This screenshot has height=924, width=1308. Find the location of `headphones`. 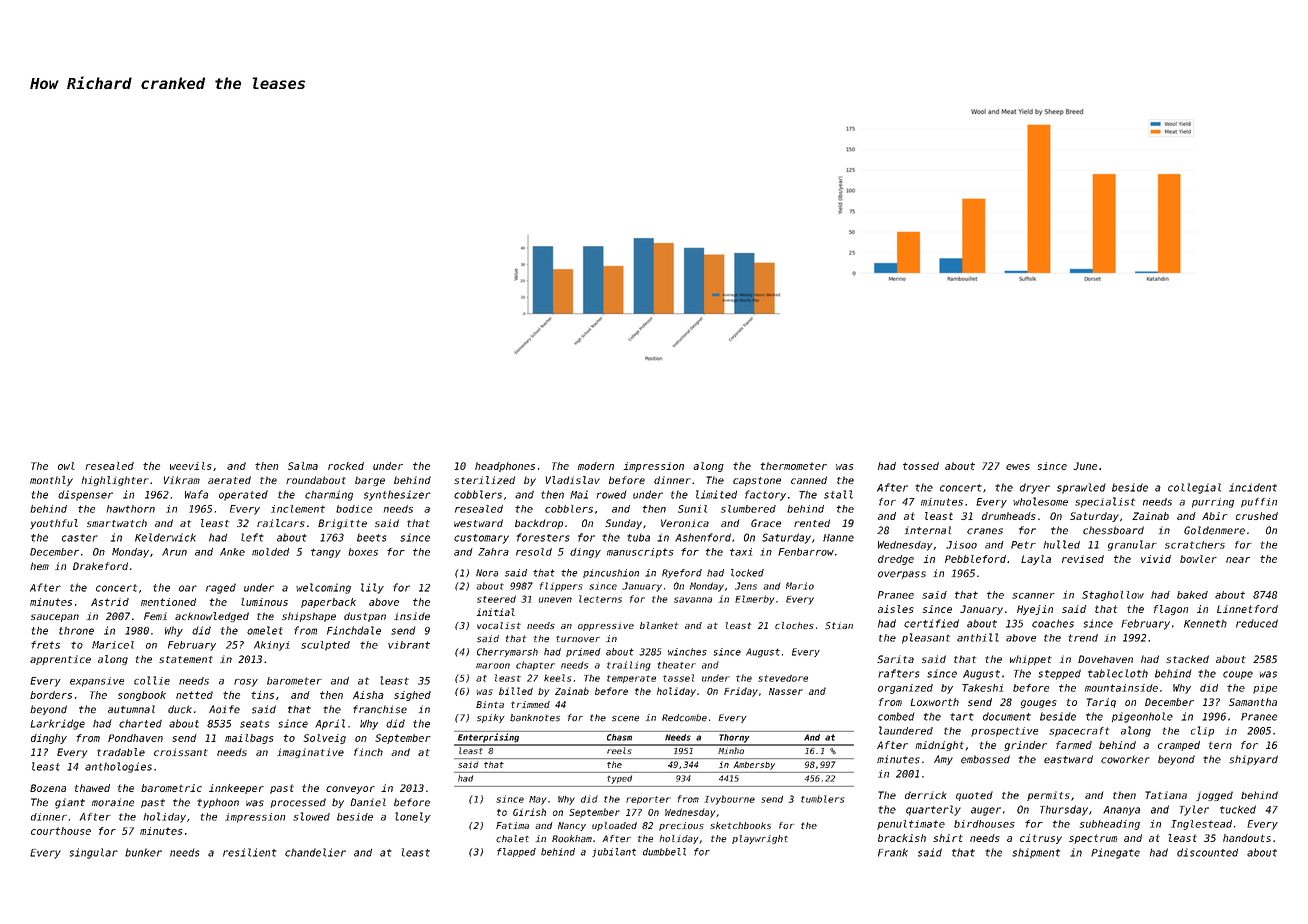

headphones is located at coordinates (505, 467).
